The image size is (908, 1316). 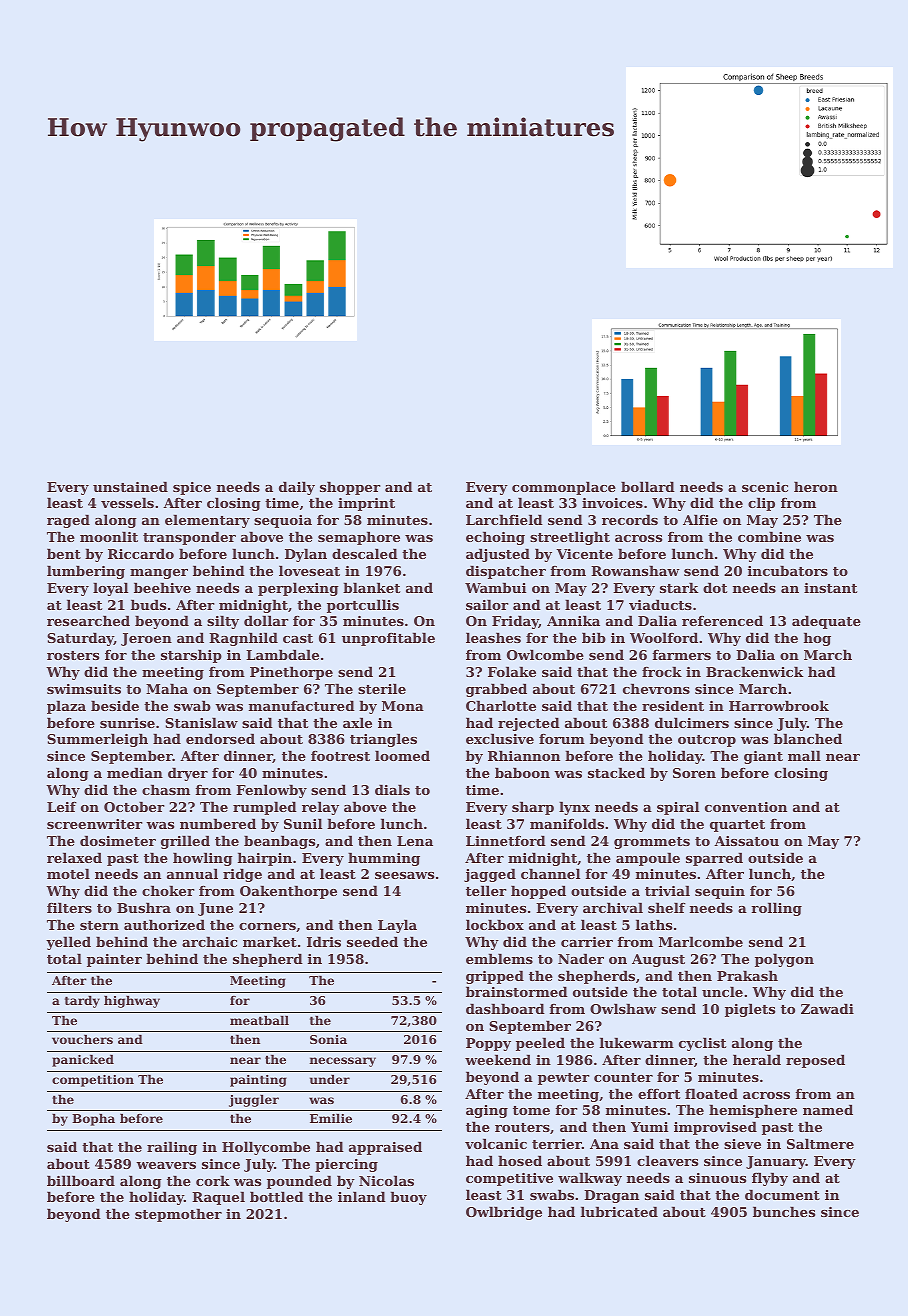 I want to click on Sonia, so click(x=328, y=1039).
